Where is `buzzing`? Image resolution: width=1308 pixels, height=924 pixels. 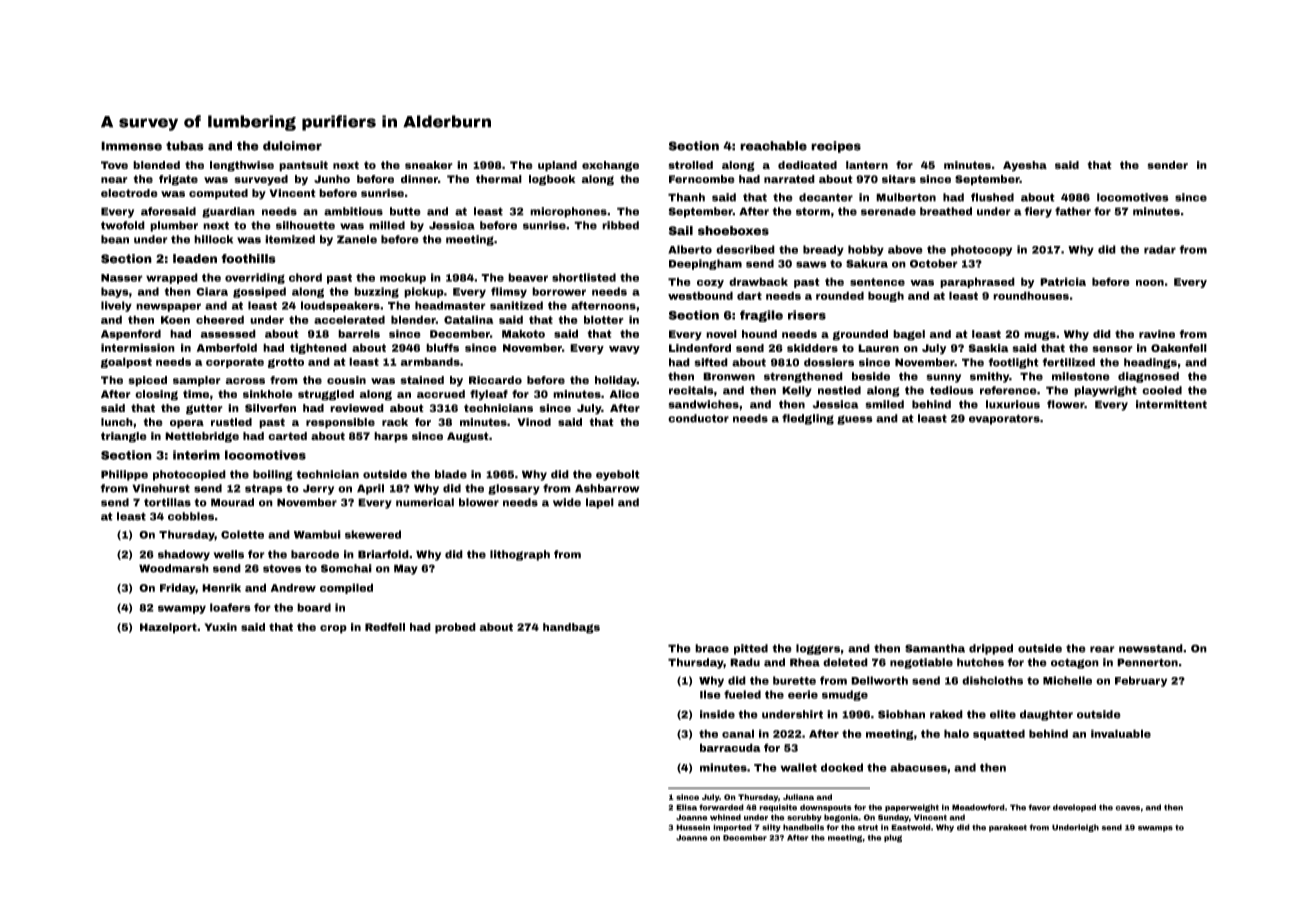 buzzing is located at coordinates (376, 292).
